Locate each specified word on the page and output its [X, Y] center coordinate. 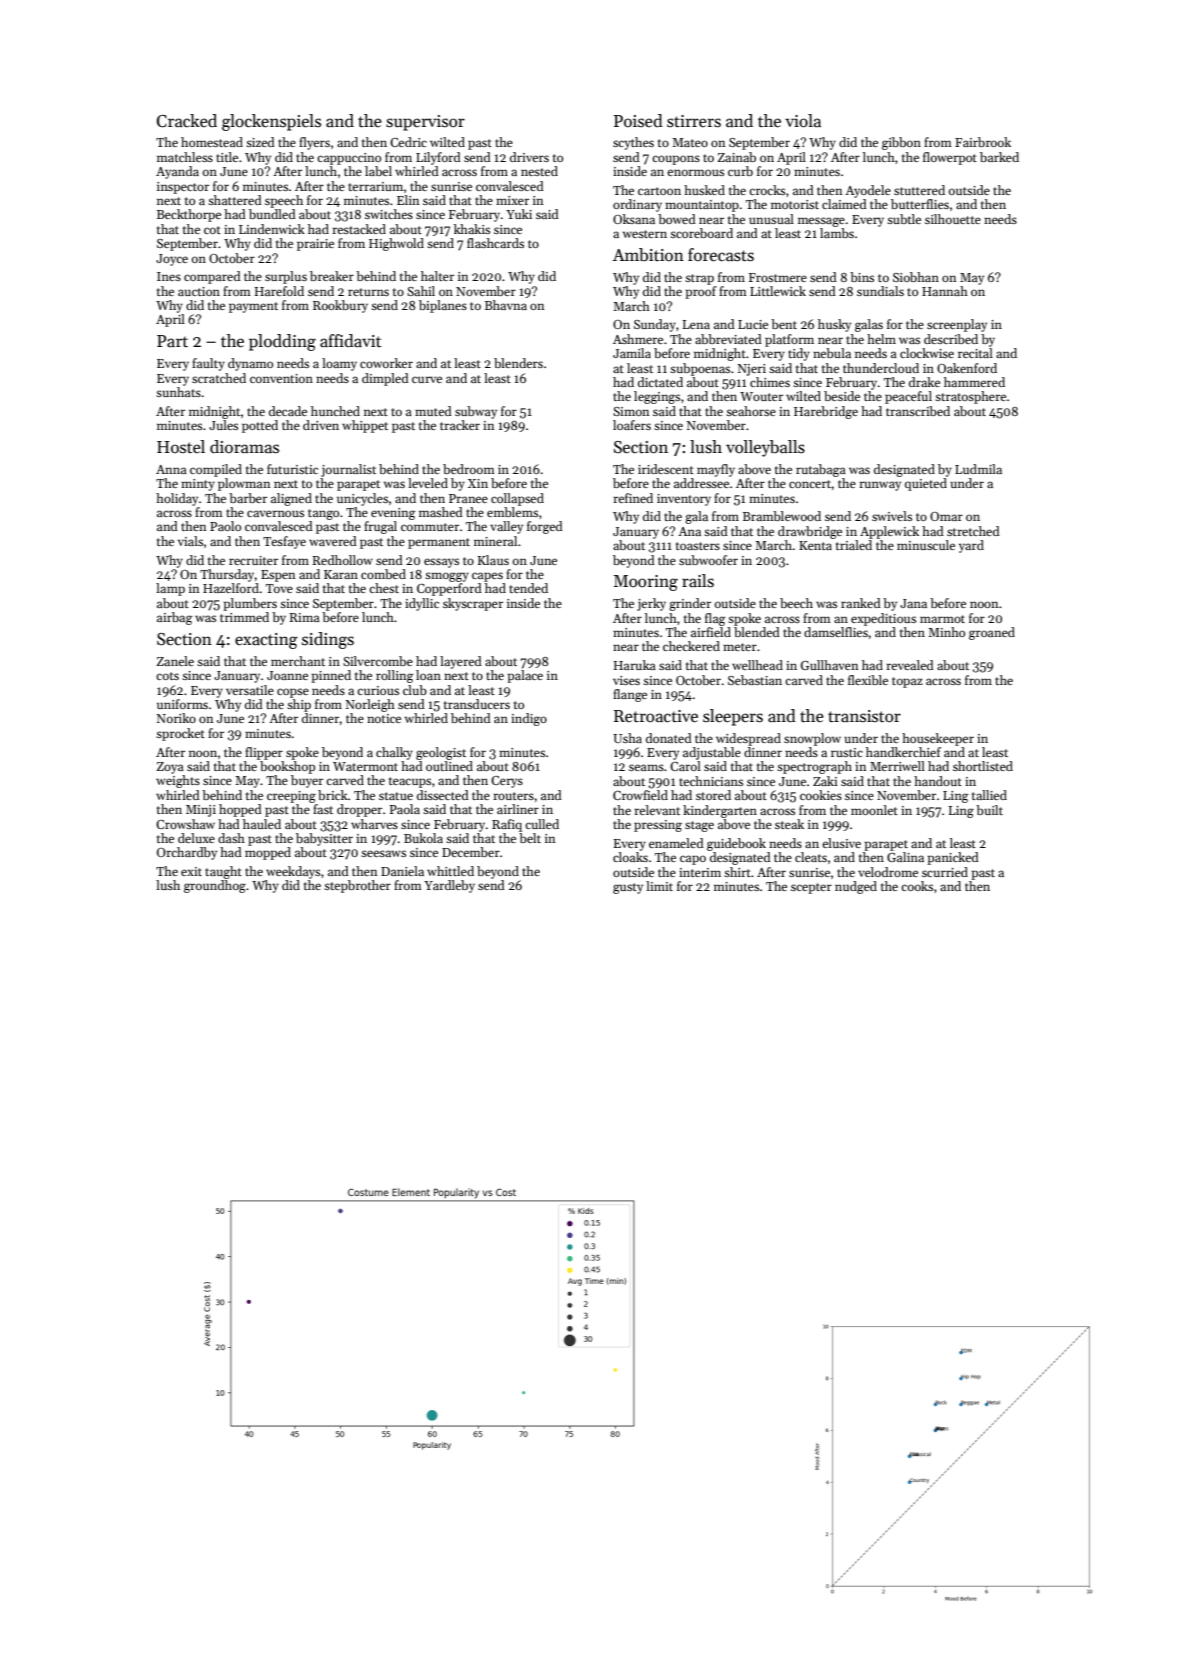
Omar [946, 516]
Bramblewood [782, 516]
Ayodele [868, 191]
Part [172, 341]
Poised [638, 121]
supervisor [425, 123]
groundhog [215, 886]
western [645, 234]
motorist [795, 204]
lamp [170, 589]
